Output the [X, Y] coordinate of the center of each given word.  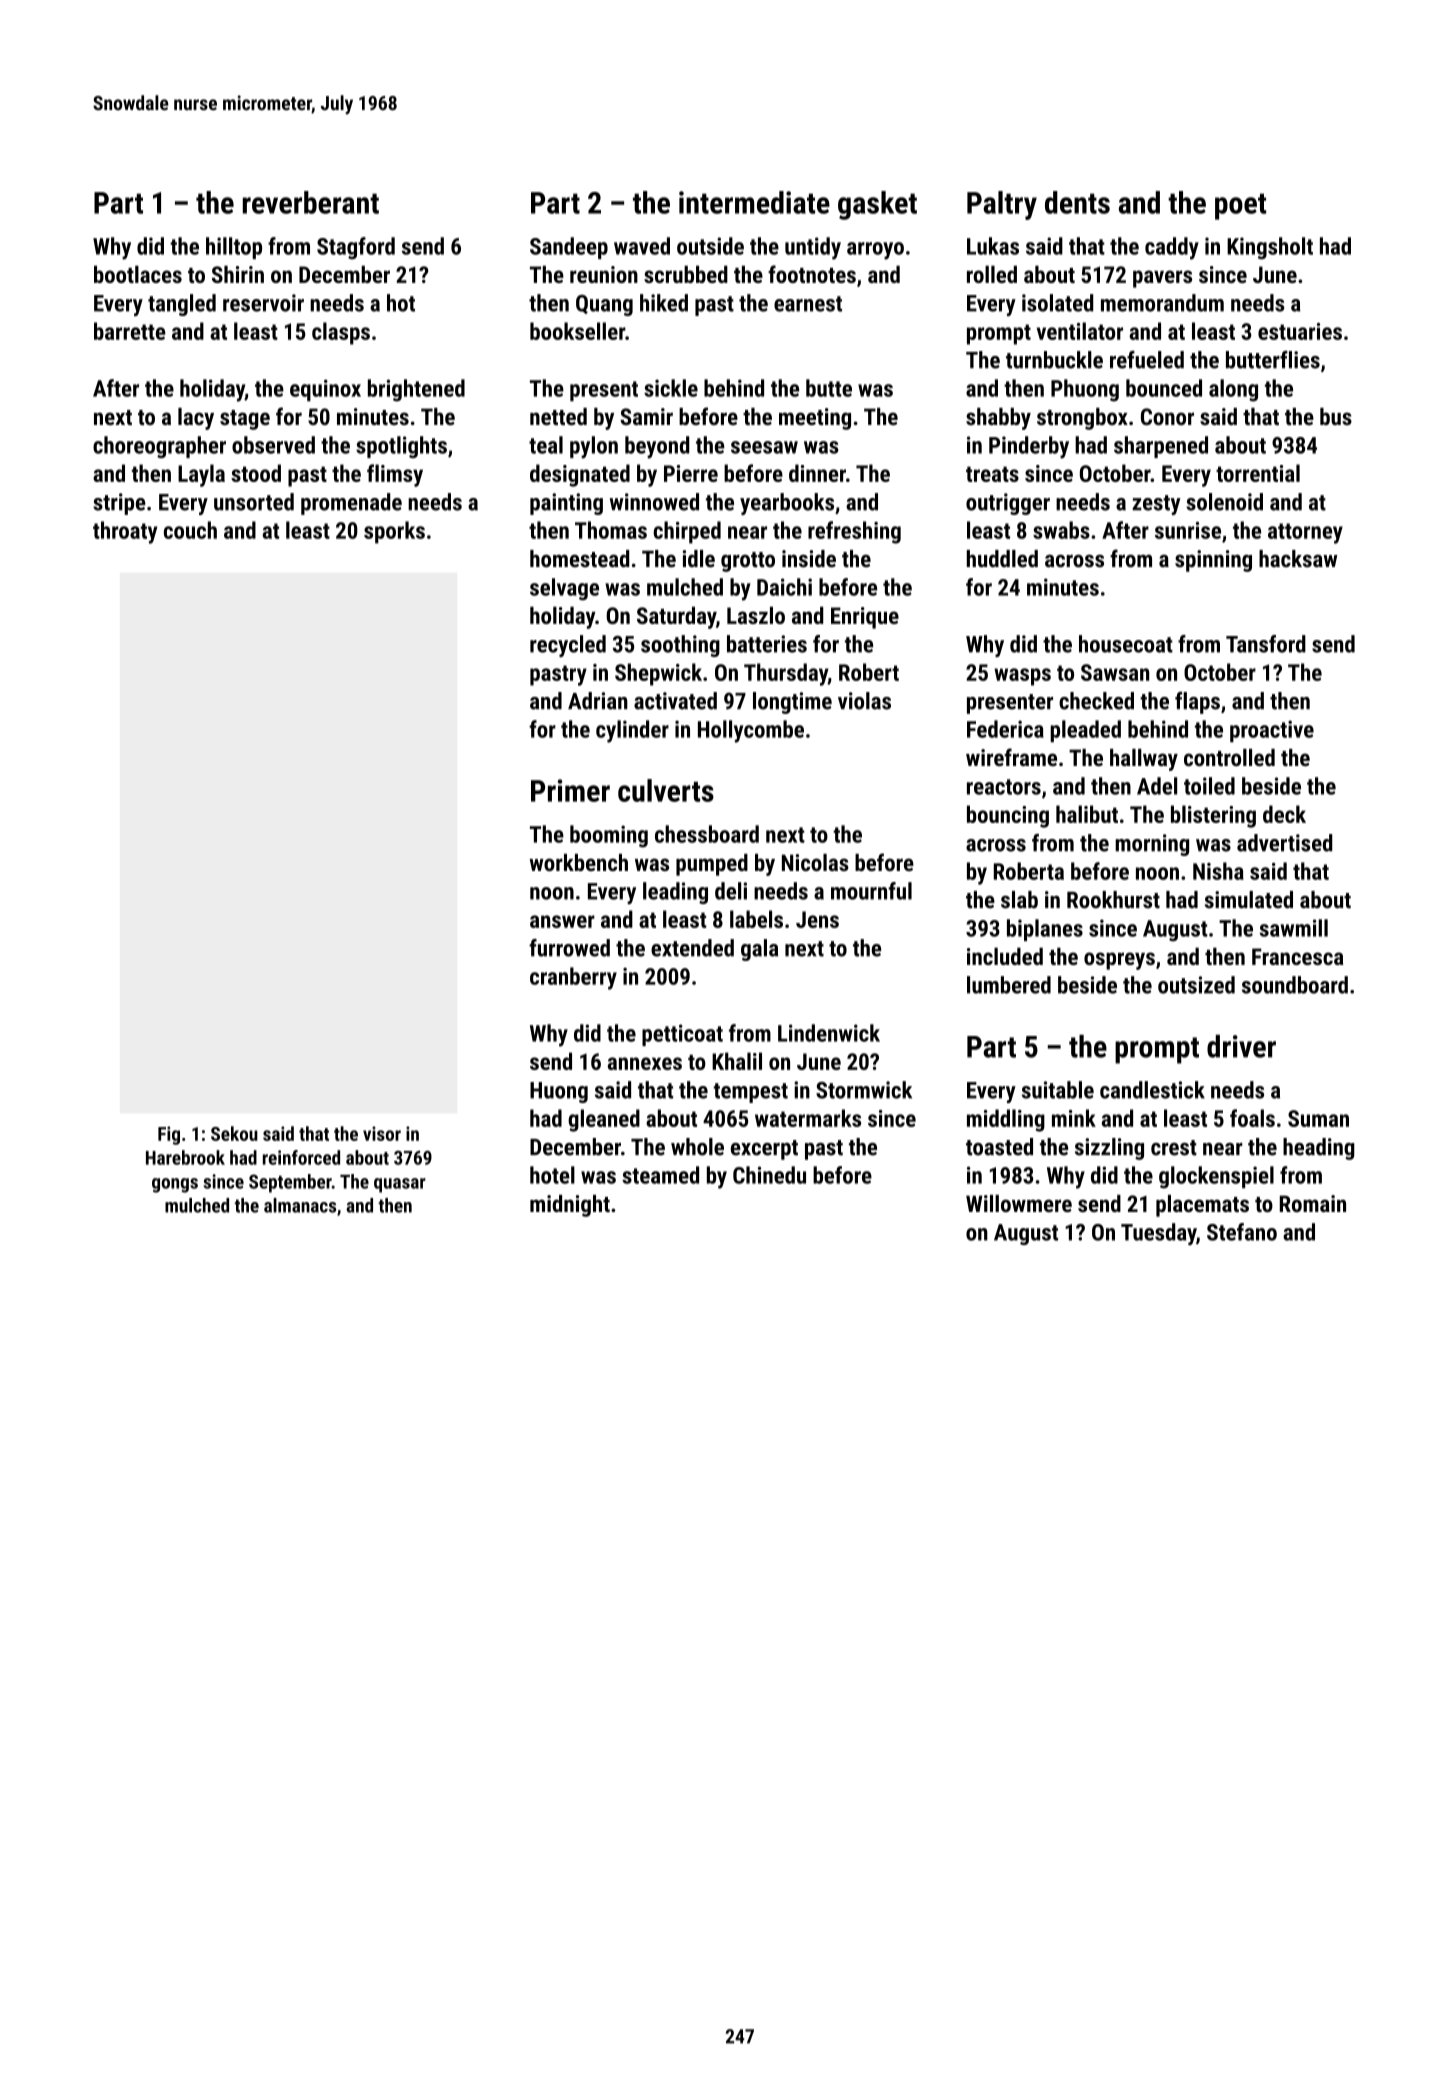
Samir [646, 416]
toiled [1209, 786]
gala [759, 950]
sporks [394, 532]
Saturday [676, 617]
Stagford [356, 248]
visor [382, 1133]
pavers [1162, 279]
